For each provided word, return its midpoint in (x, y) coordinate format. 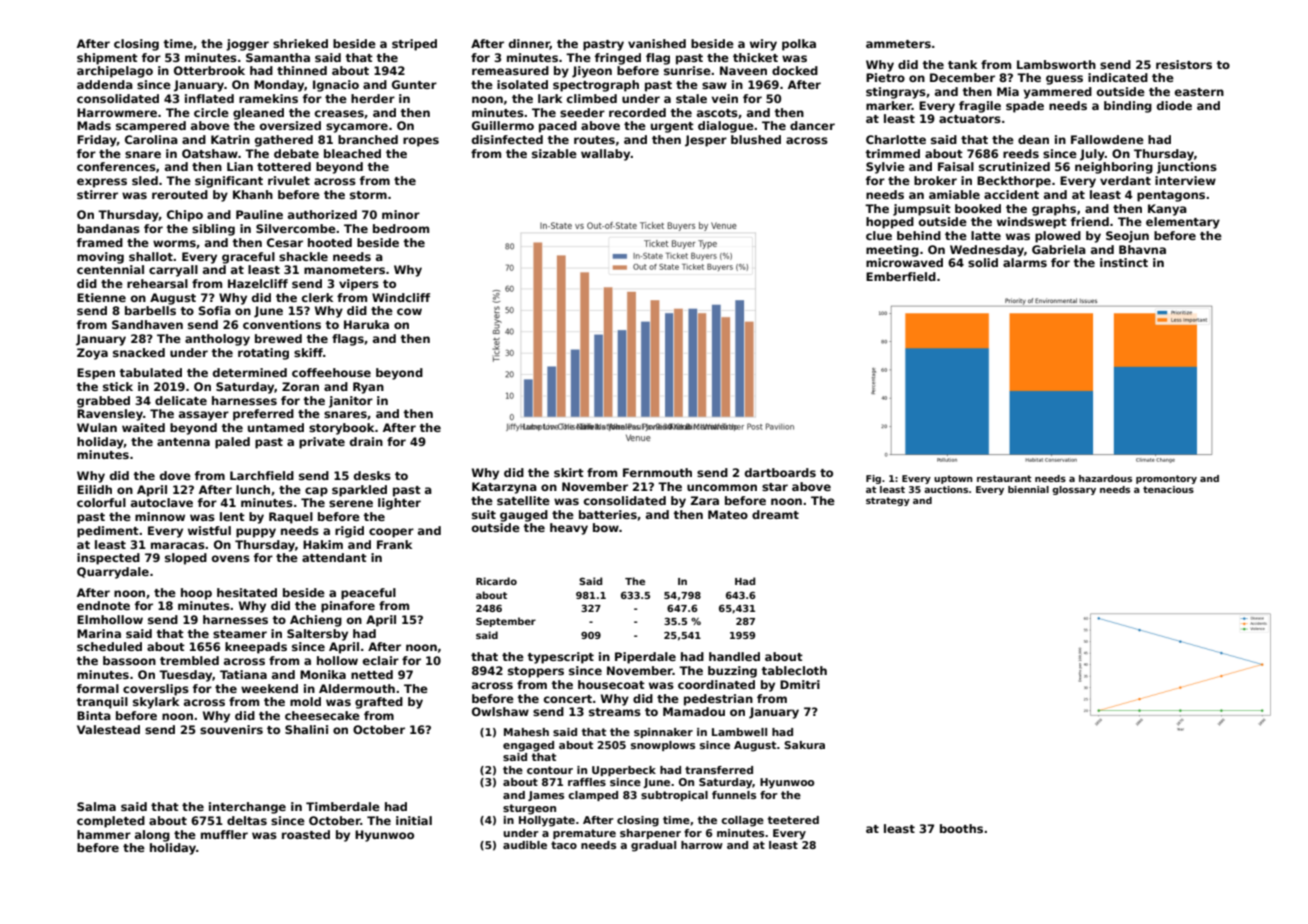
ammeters (898, 44)
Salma (96, 806)
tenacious (1168, 489)
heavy (569, 529)
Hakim (323, 544)
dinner (529, 44)
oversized (290, 125)
